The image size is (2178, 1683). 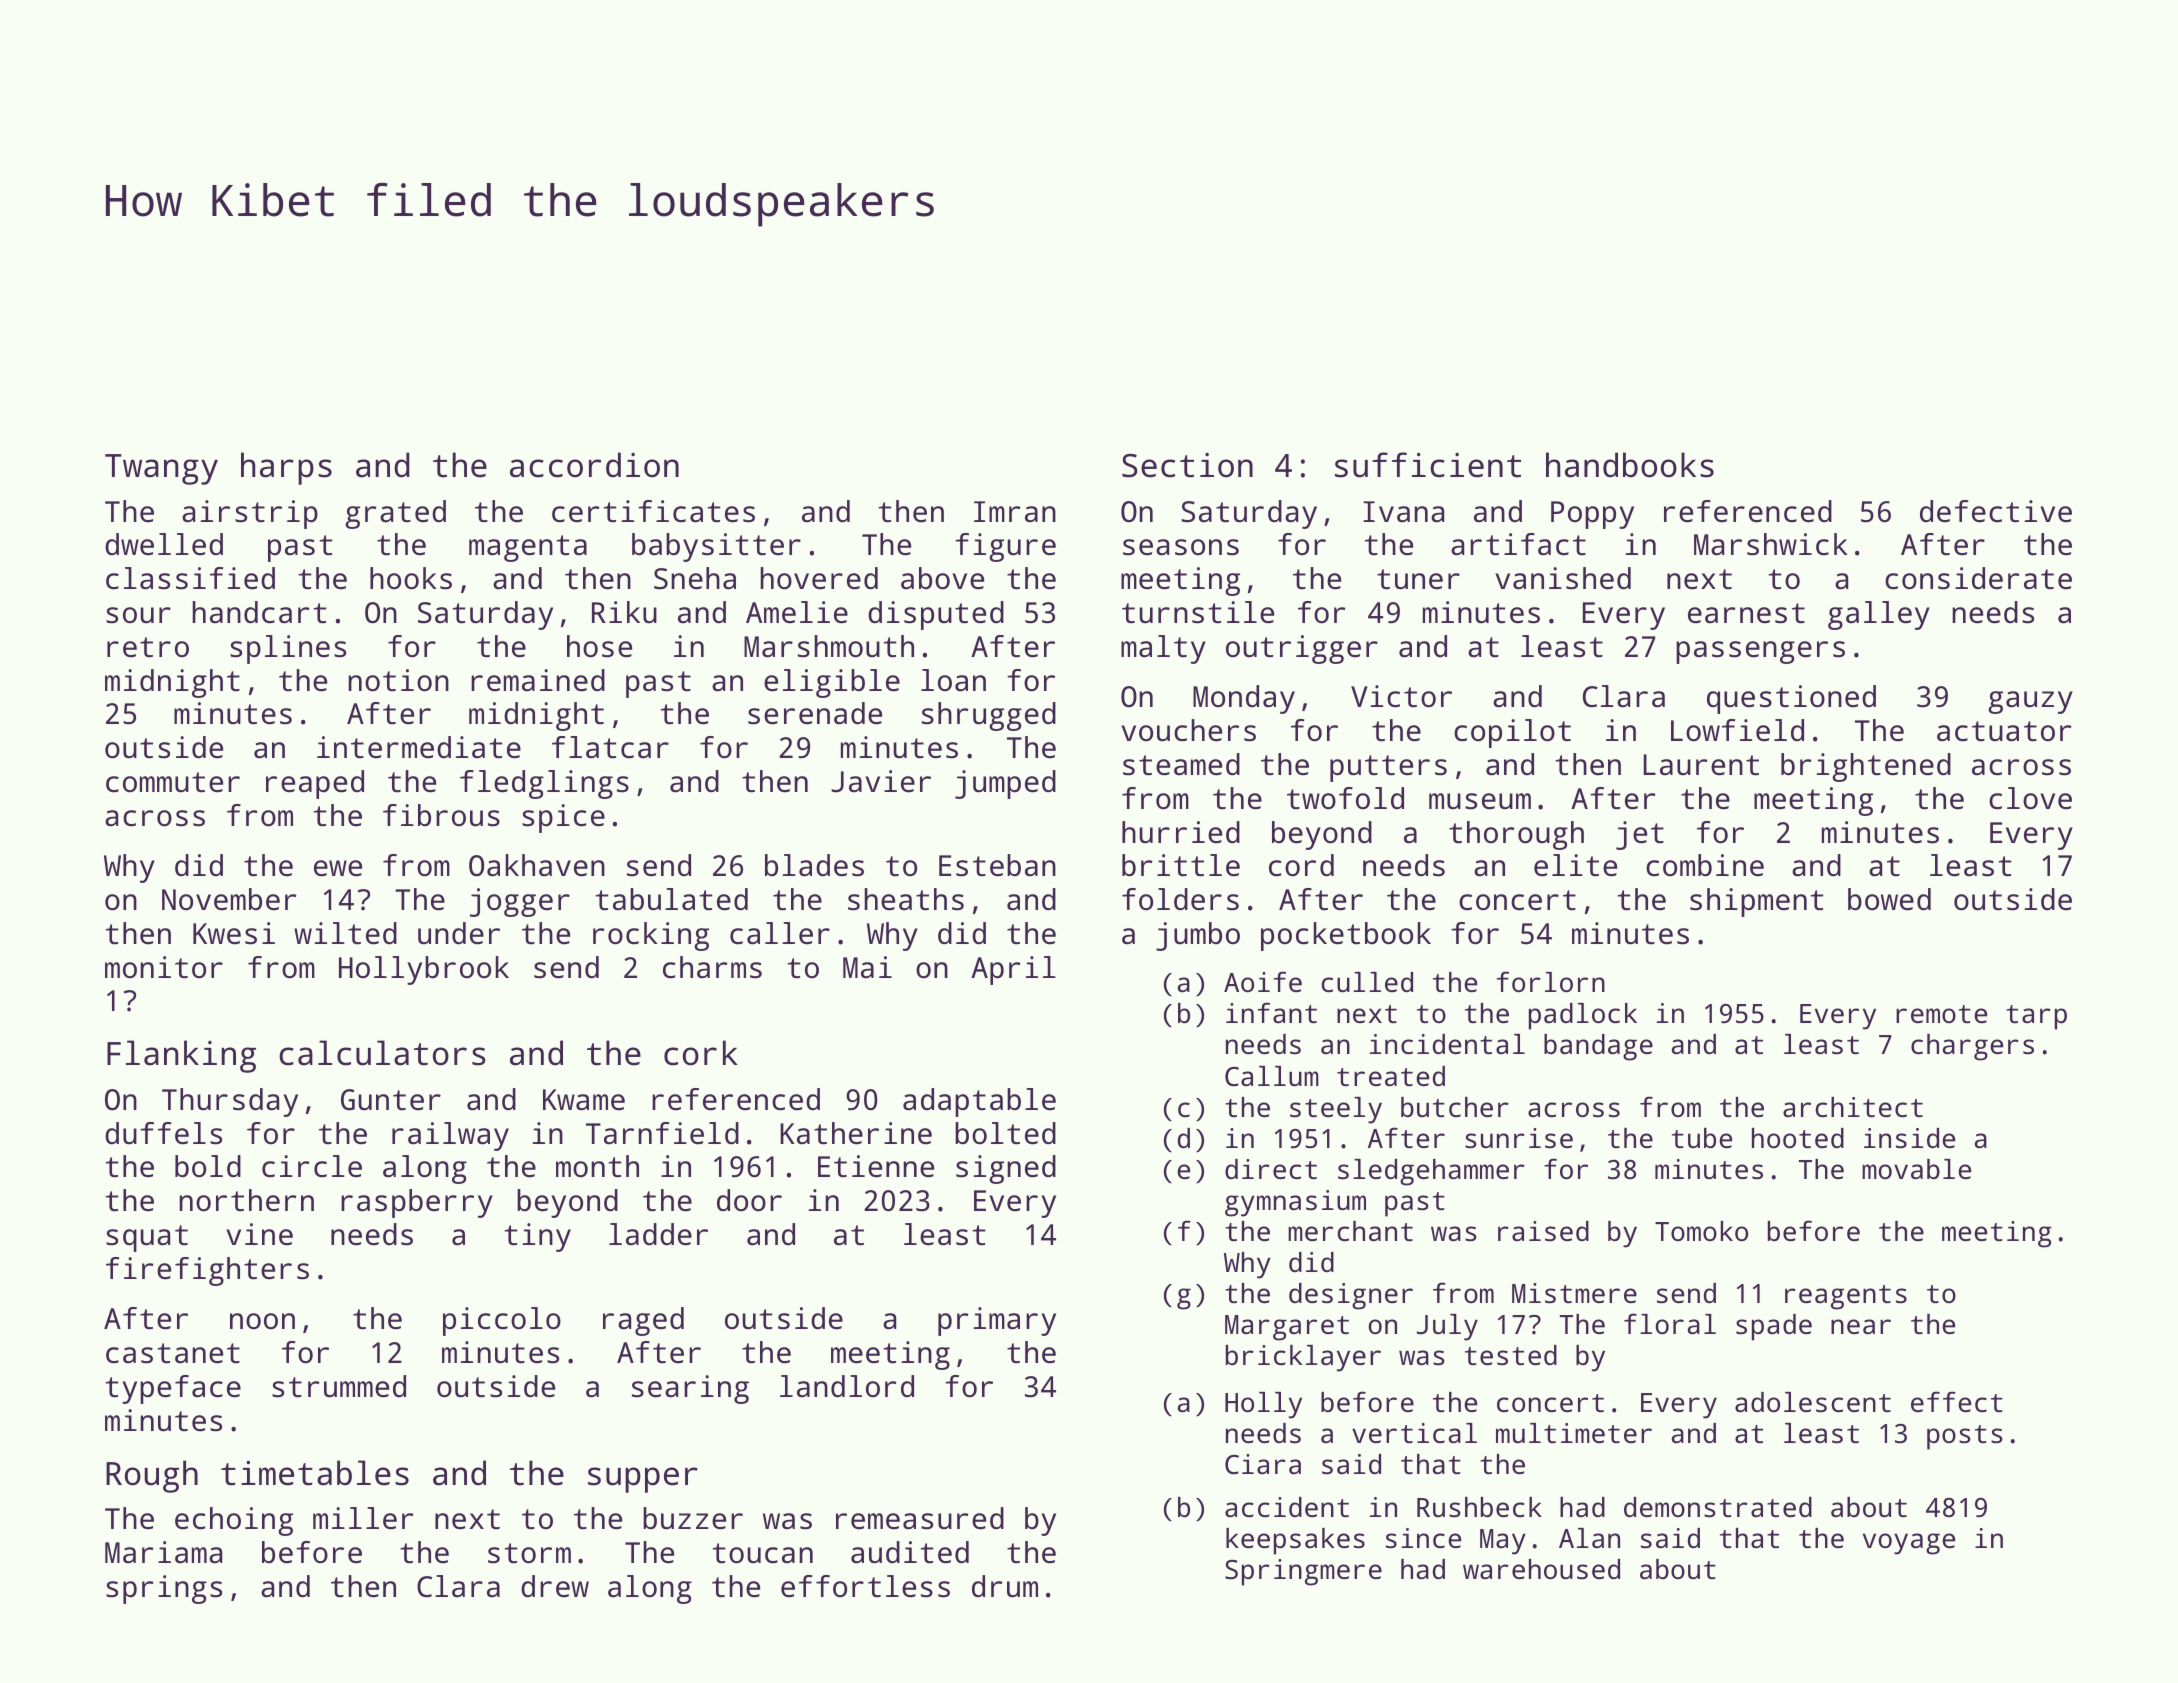 What do you see at coordinates (1271, 1169) in the screenshot?
I see `direct` at bounding box center [1271, 1169].
